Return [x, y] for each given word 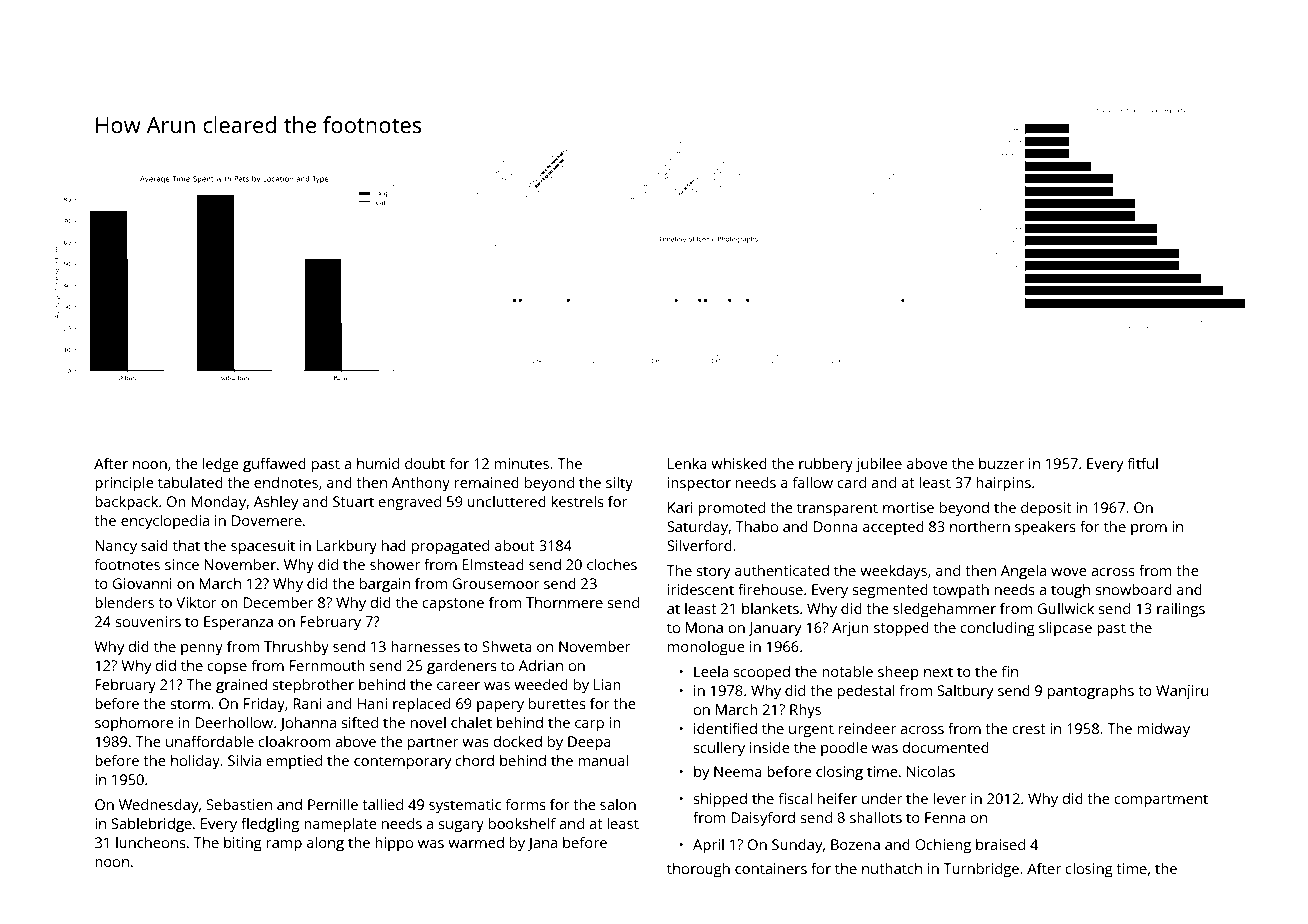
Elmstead [493, 564]
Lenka [687, 463]
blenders [124, 602]
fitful [1142, 463]
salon [618, 804]
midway [1164, 730]
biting [243, 844]
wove [1069, 572]
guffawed [274, 465]
